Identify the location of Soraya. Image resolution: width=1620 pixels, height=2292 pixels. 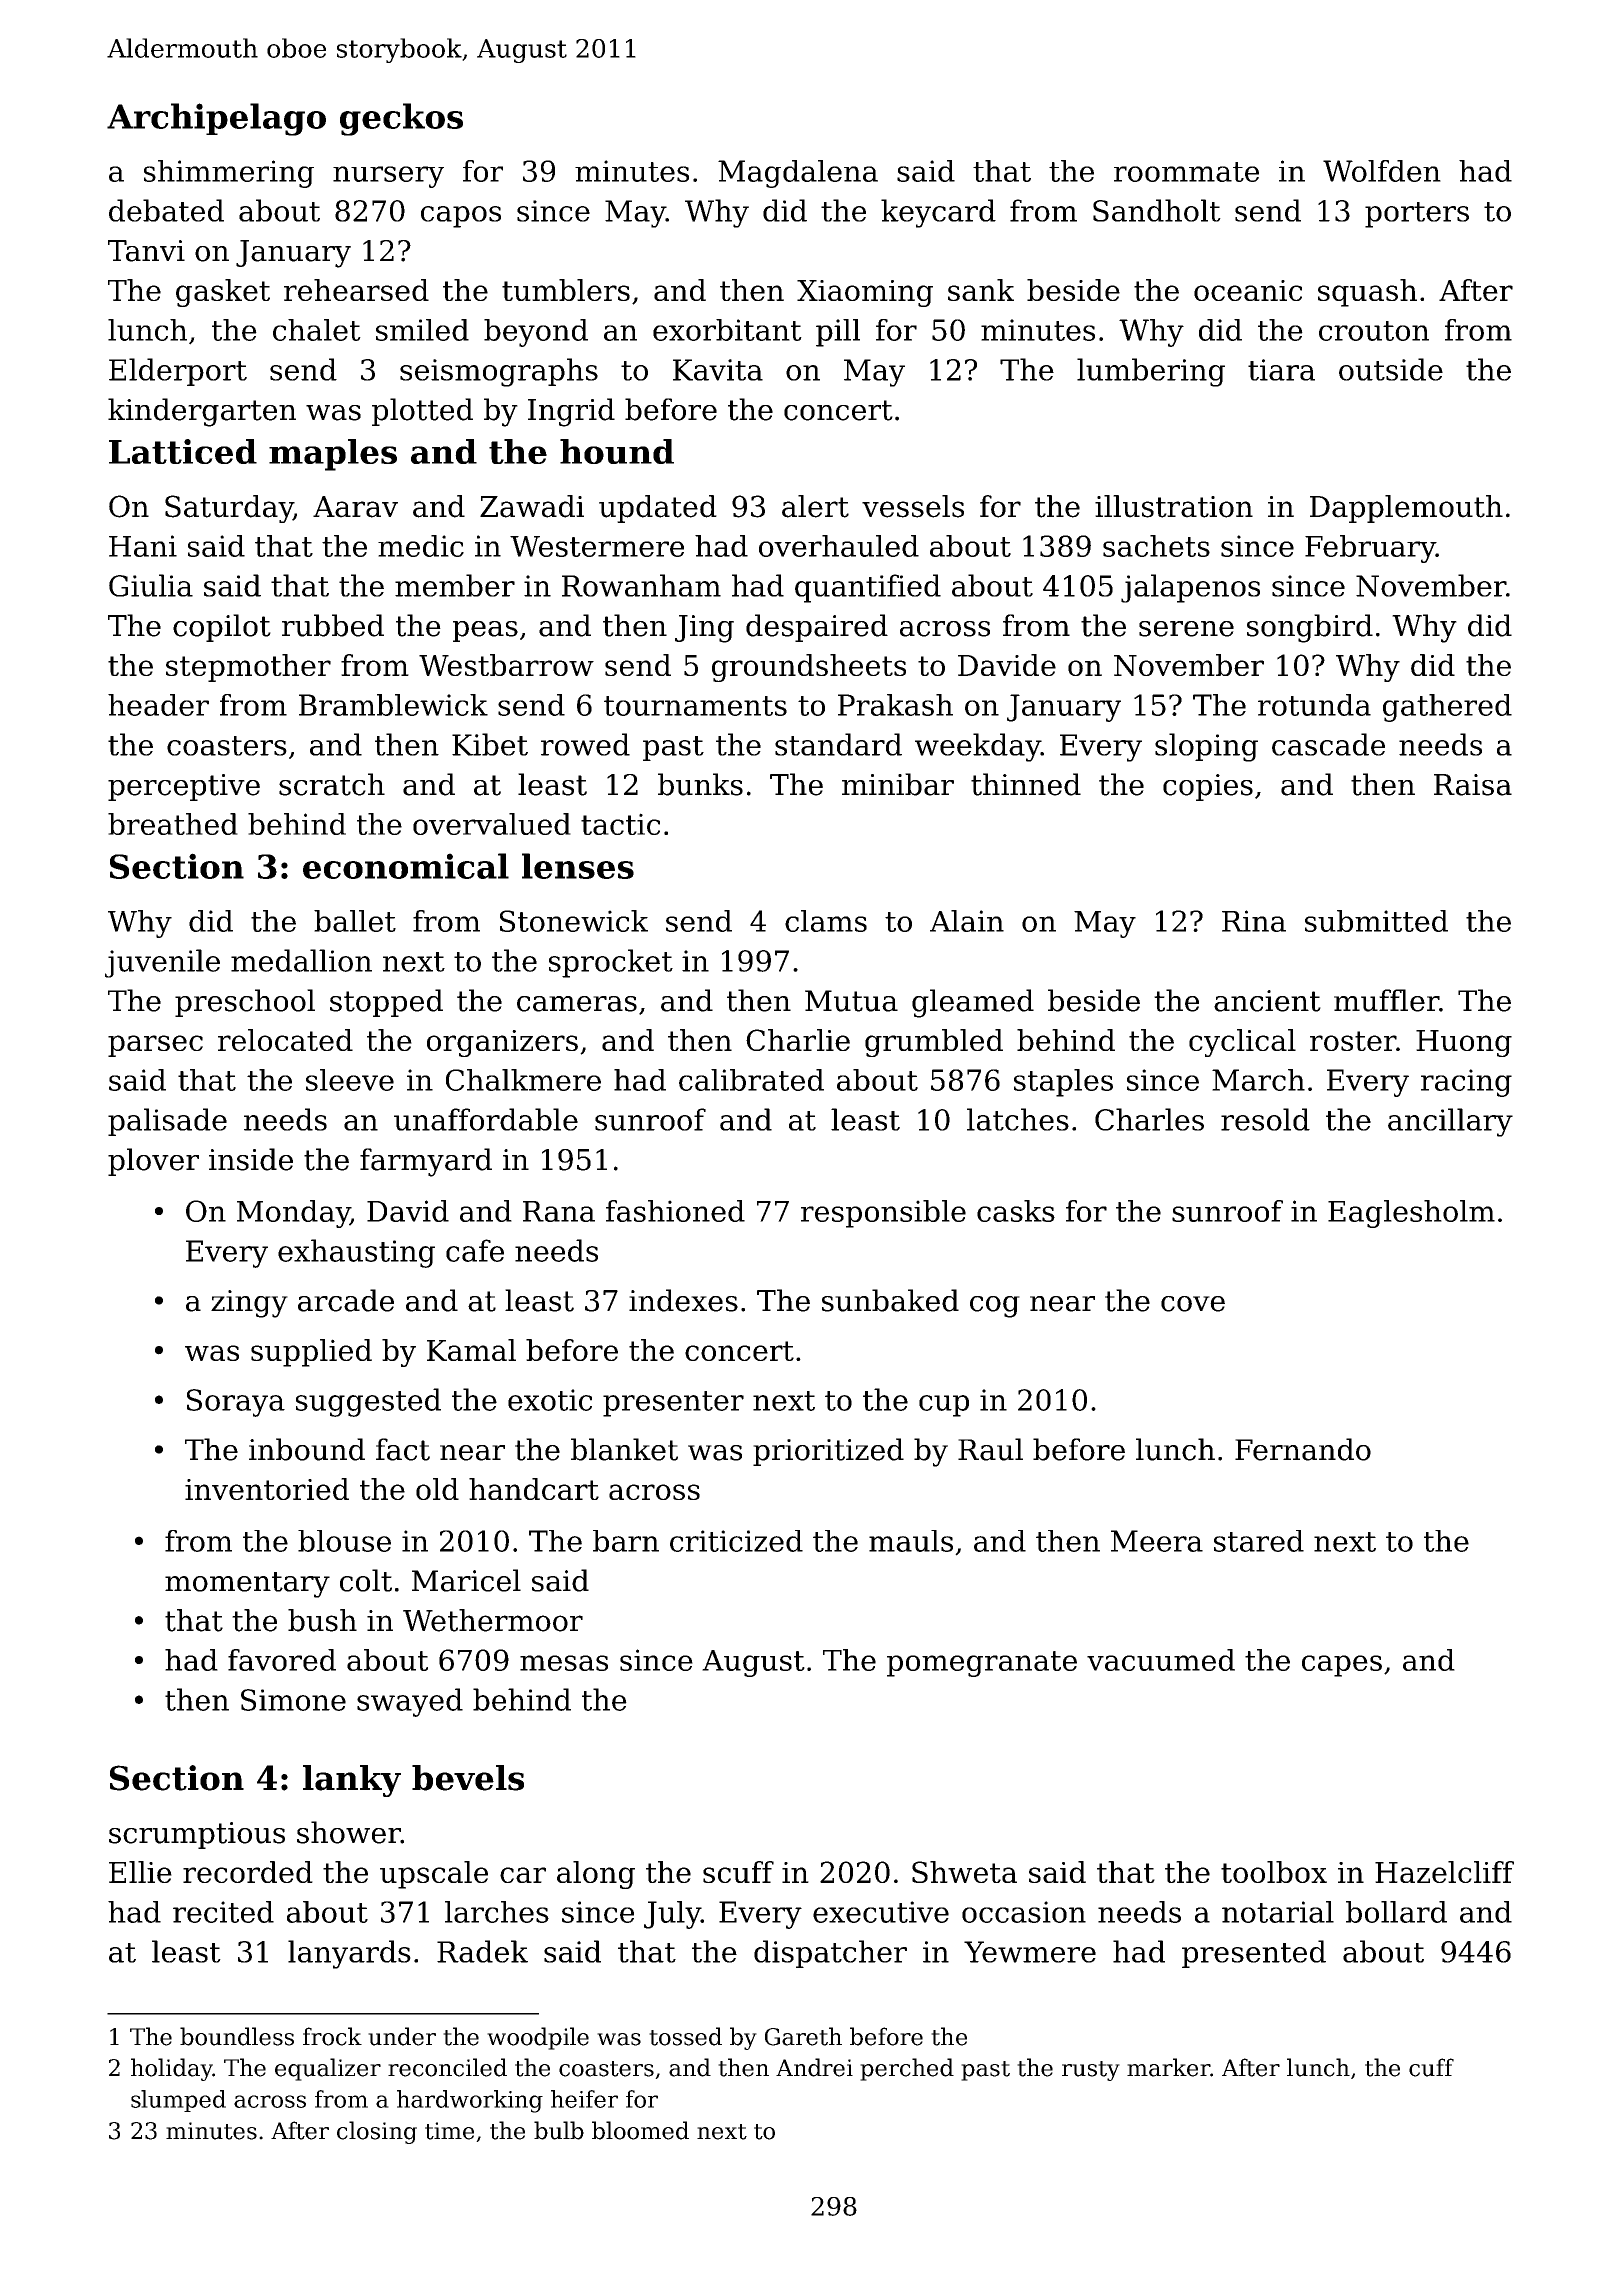
(236, 1403).
